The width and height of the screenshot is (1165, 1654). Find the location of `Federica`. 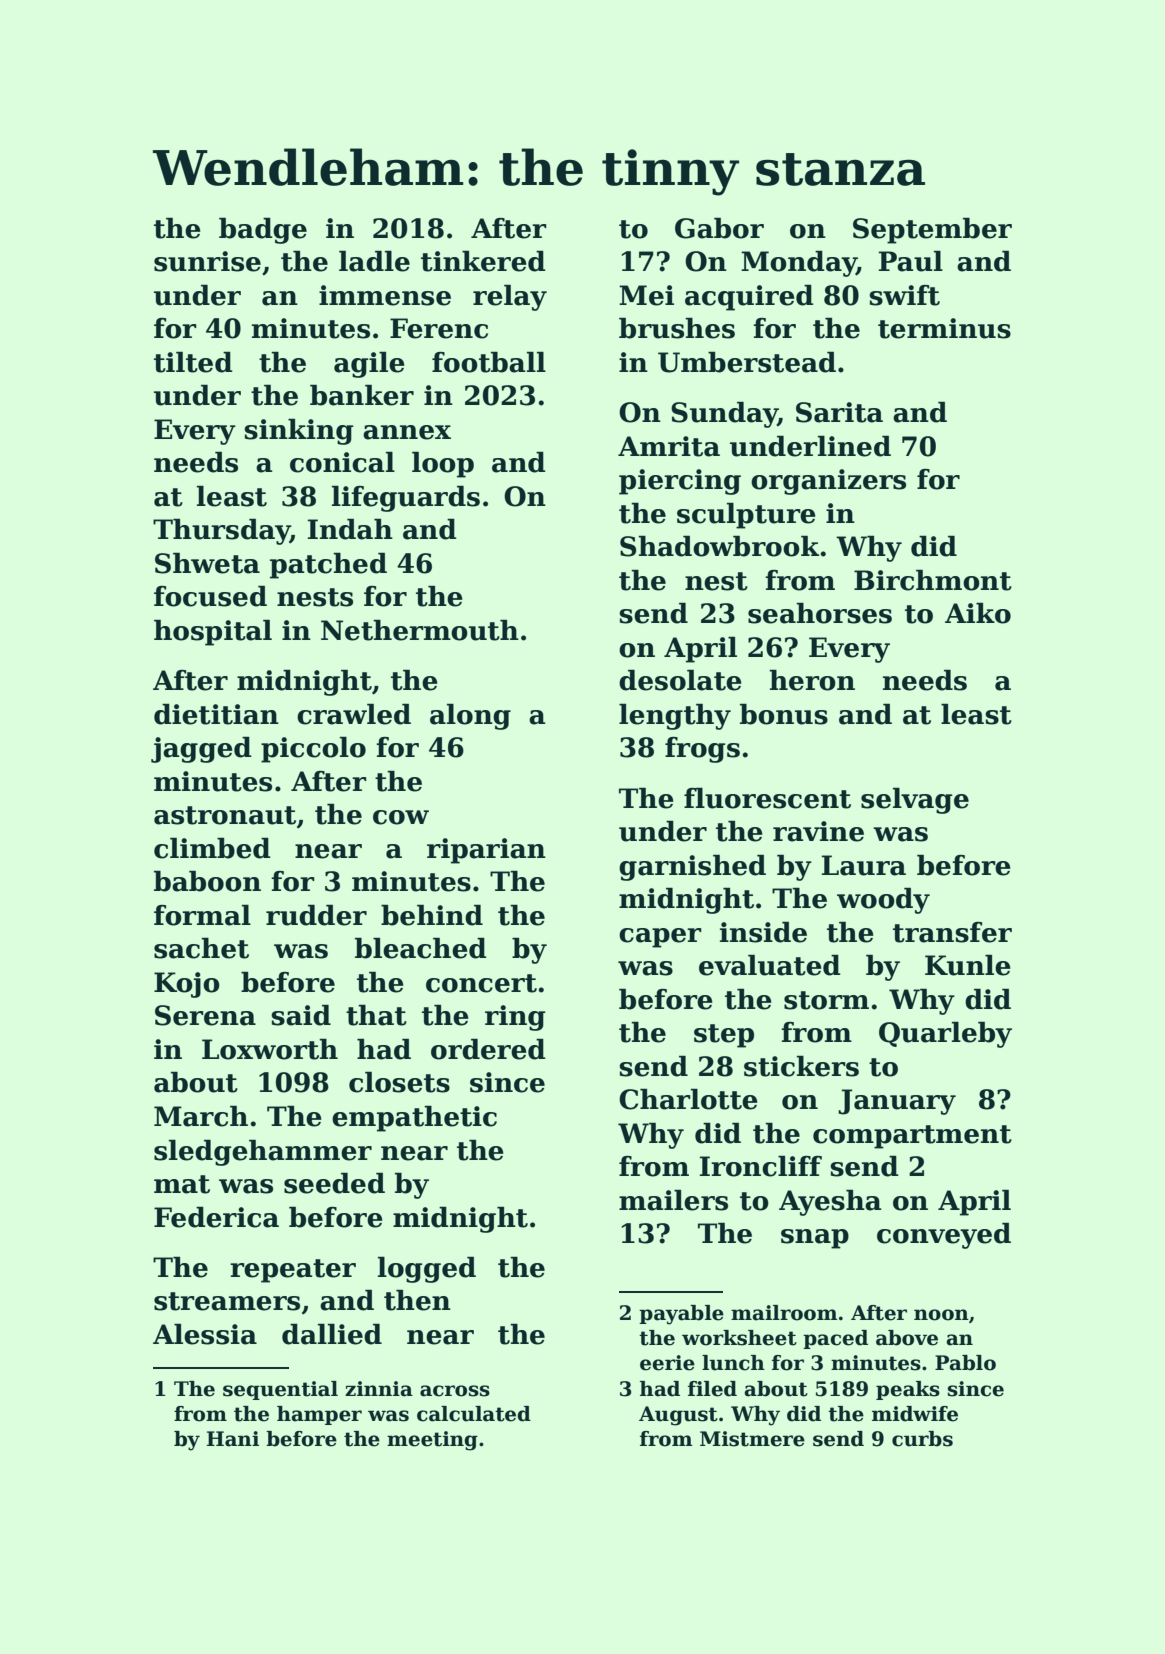

Federica is located at coordinates (216, 1217).
